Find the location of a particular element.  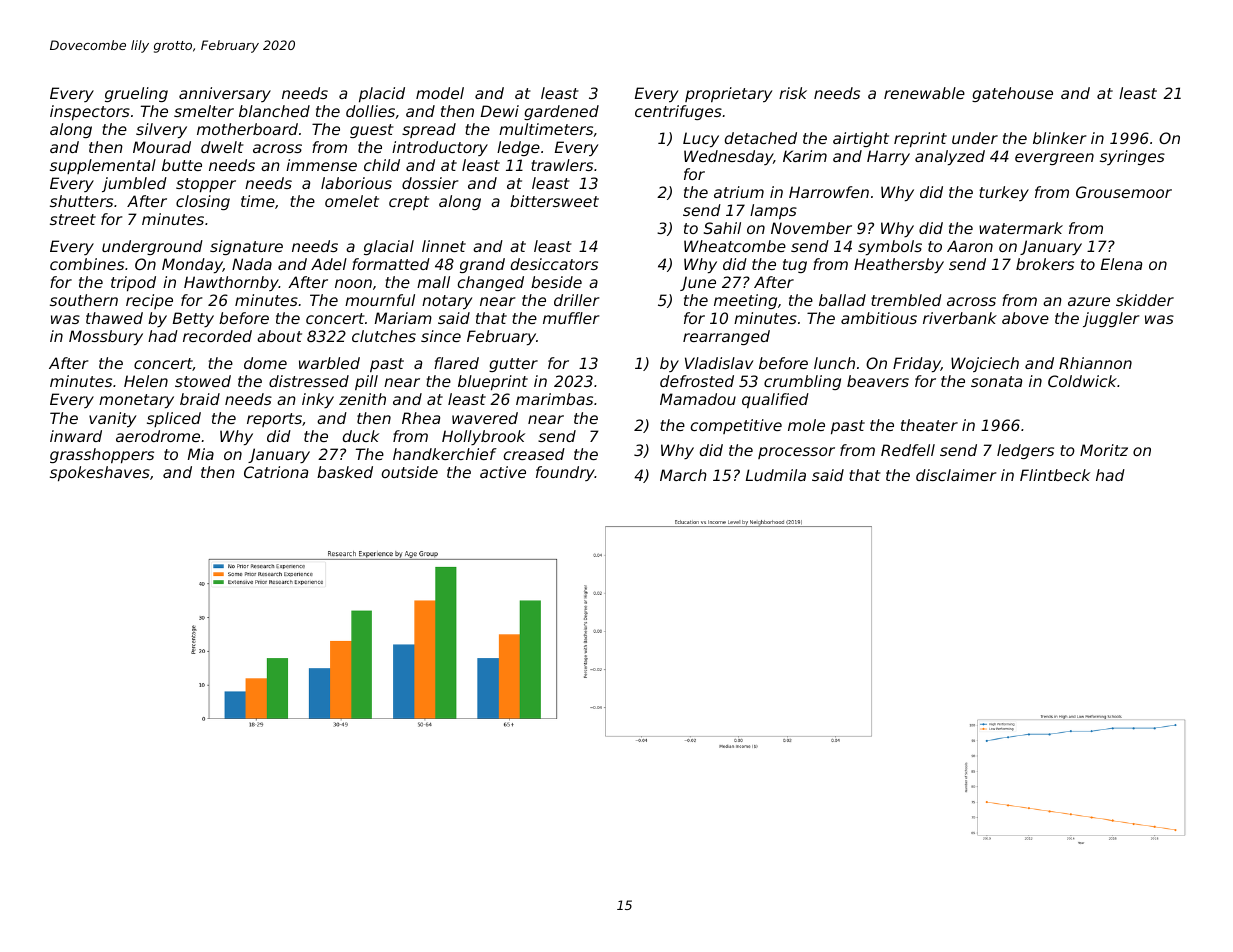

desiccators is located at coordinates (554, 264).
